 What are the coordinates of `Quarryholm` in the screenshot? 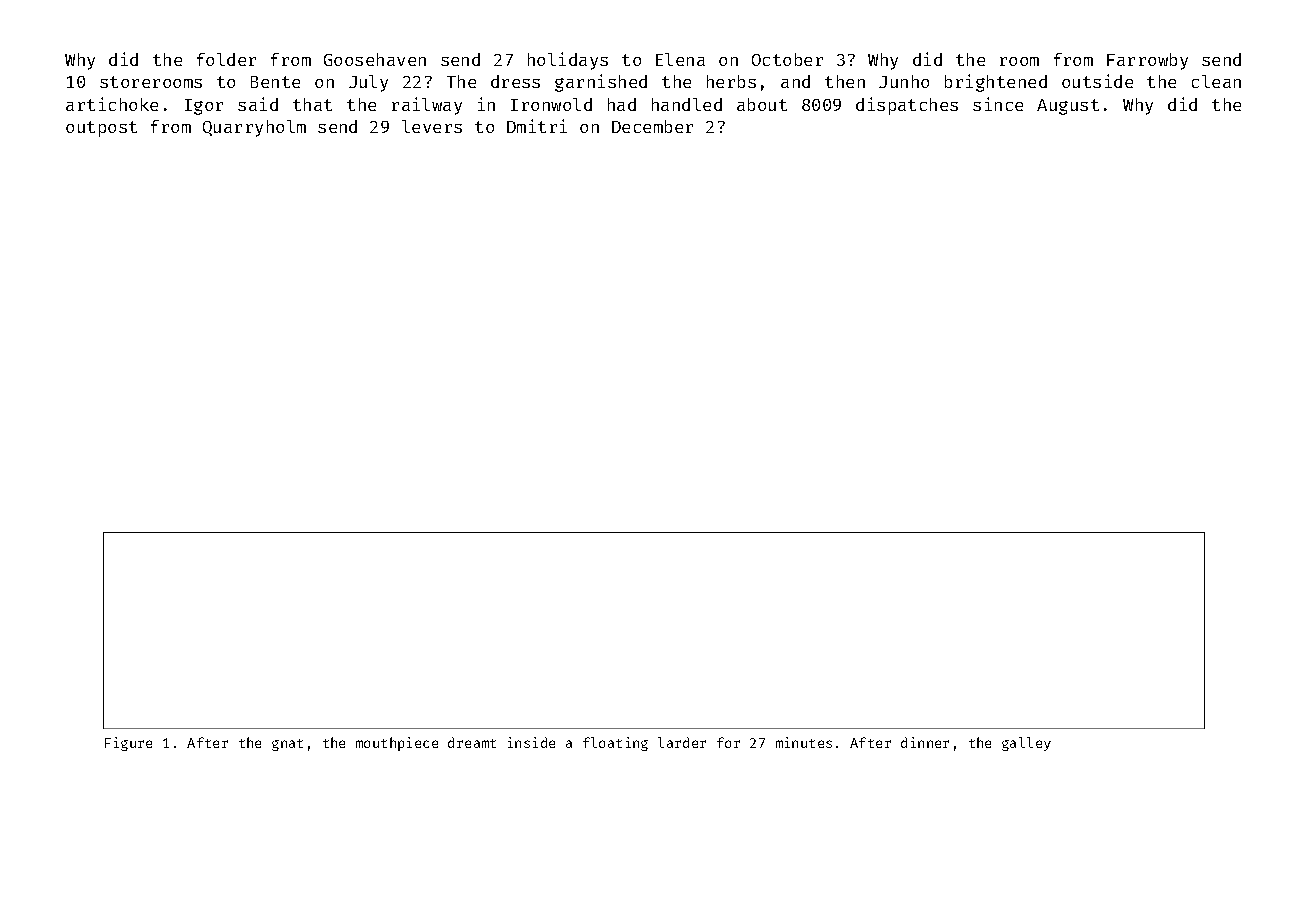 It's located at (254, 128).
